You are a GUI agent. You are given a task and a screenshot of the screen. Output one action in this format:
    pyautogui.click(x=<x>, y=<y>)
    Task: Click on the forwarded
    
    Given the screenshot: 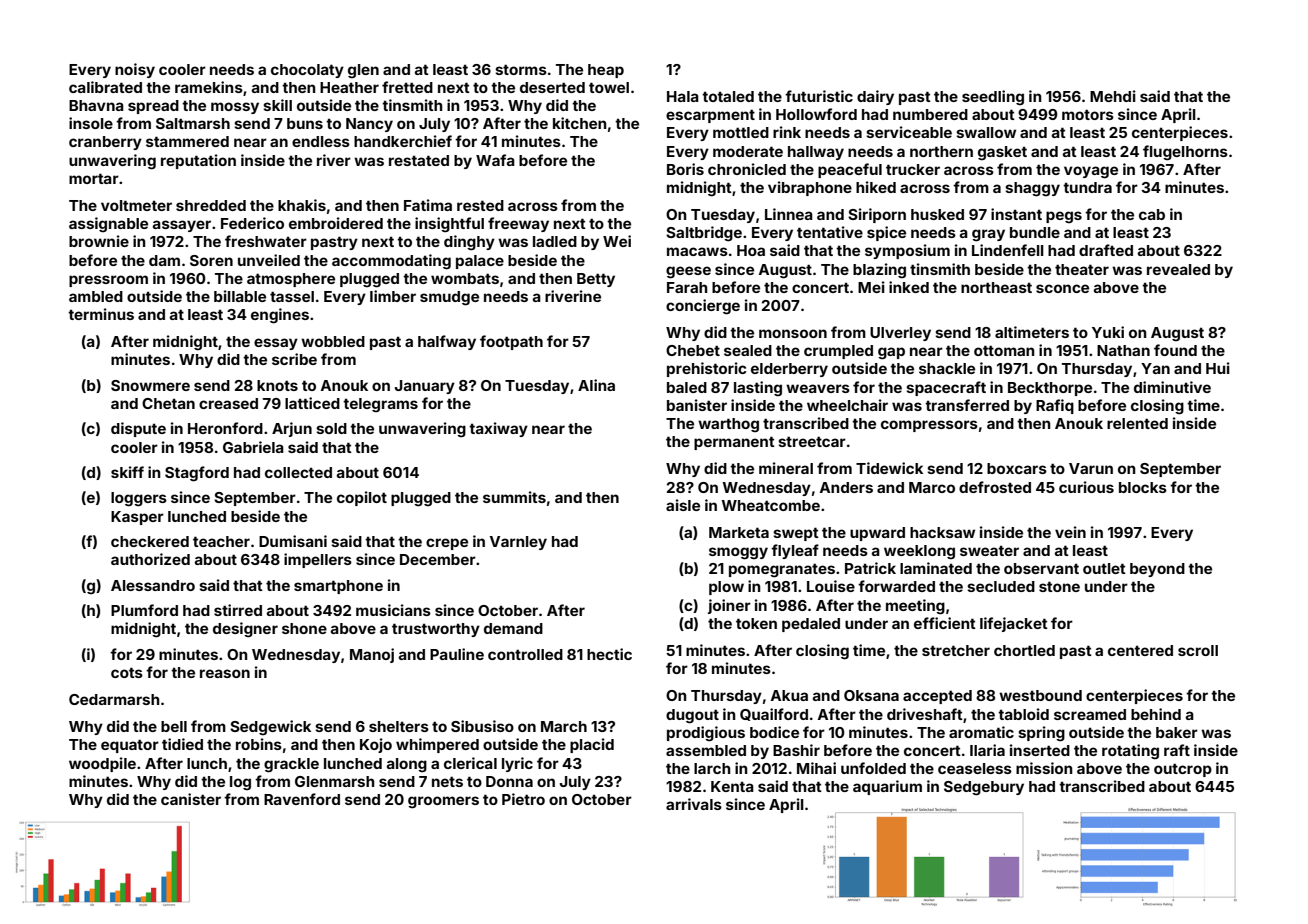 What is the action you would take?
    pyautogui.click(x=896, y=586)
